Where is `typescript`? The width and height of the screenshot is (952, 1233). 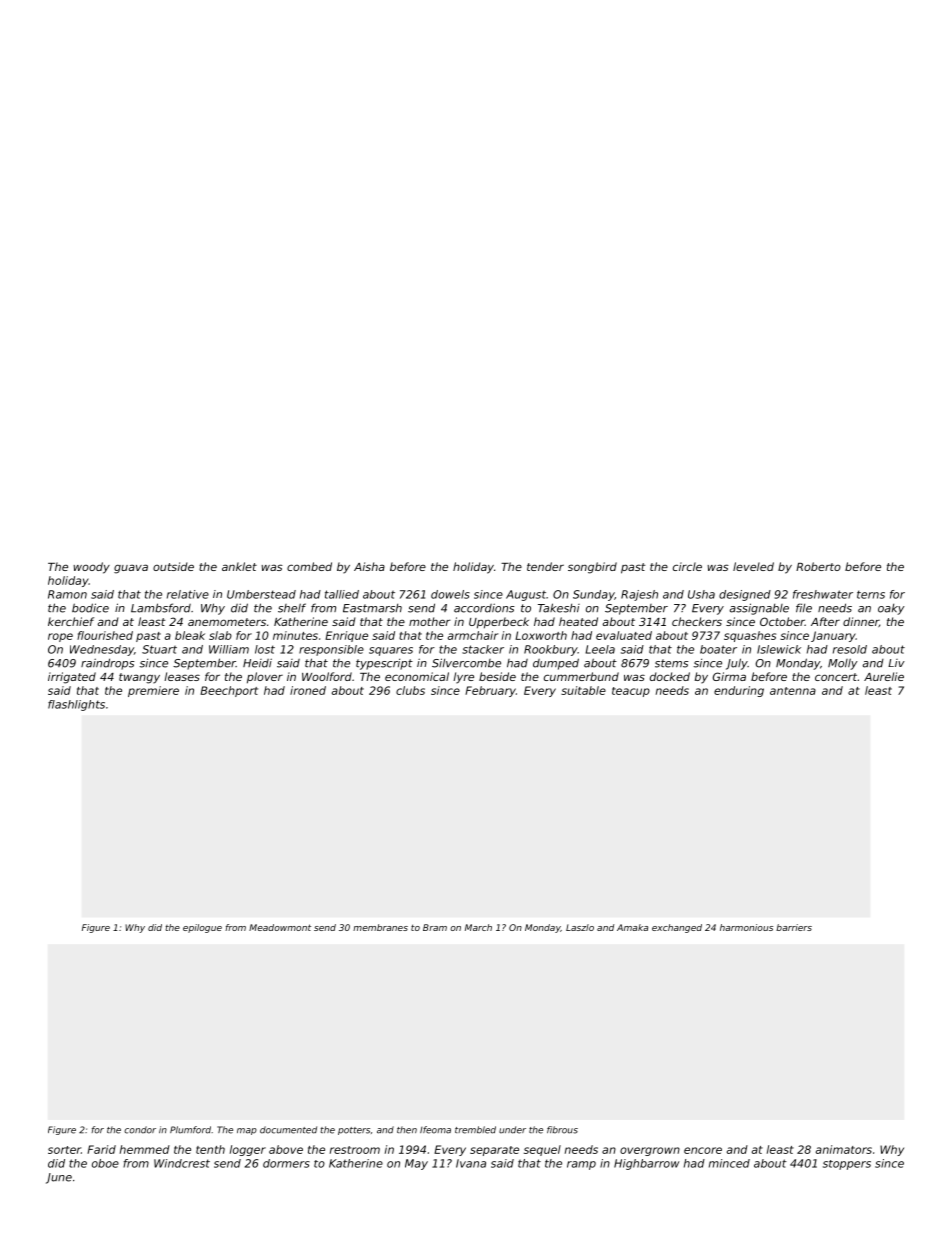
typescript is located at coordinates (384, 664).
